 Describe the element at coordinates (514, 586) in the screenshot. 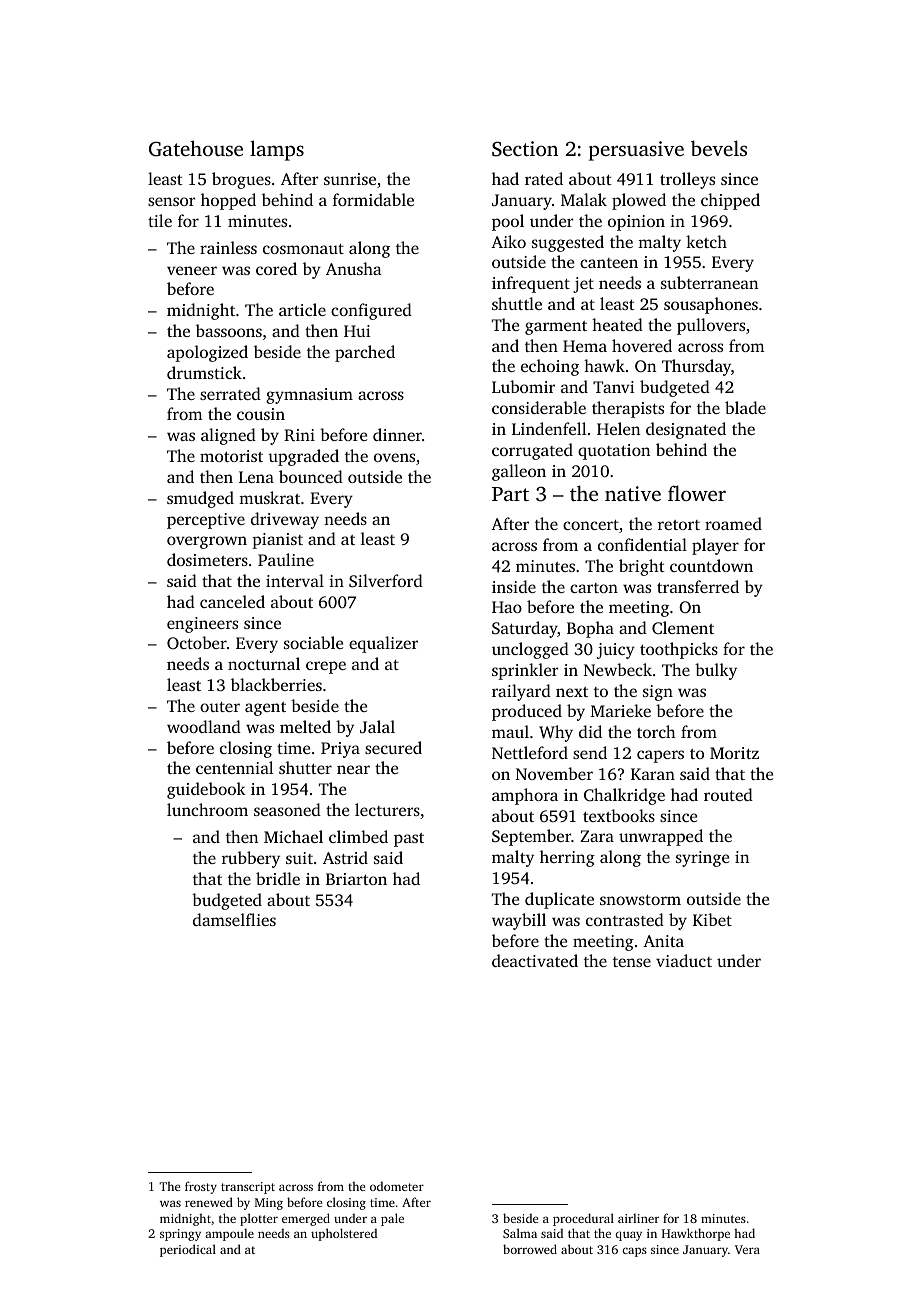

I see `inside` at that location.
